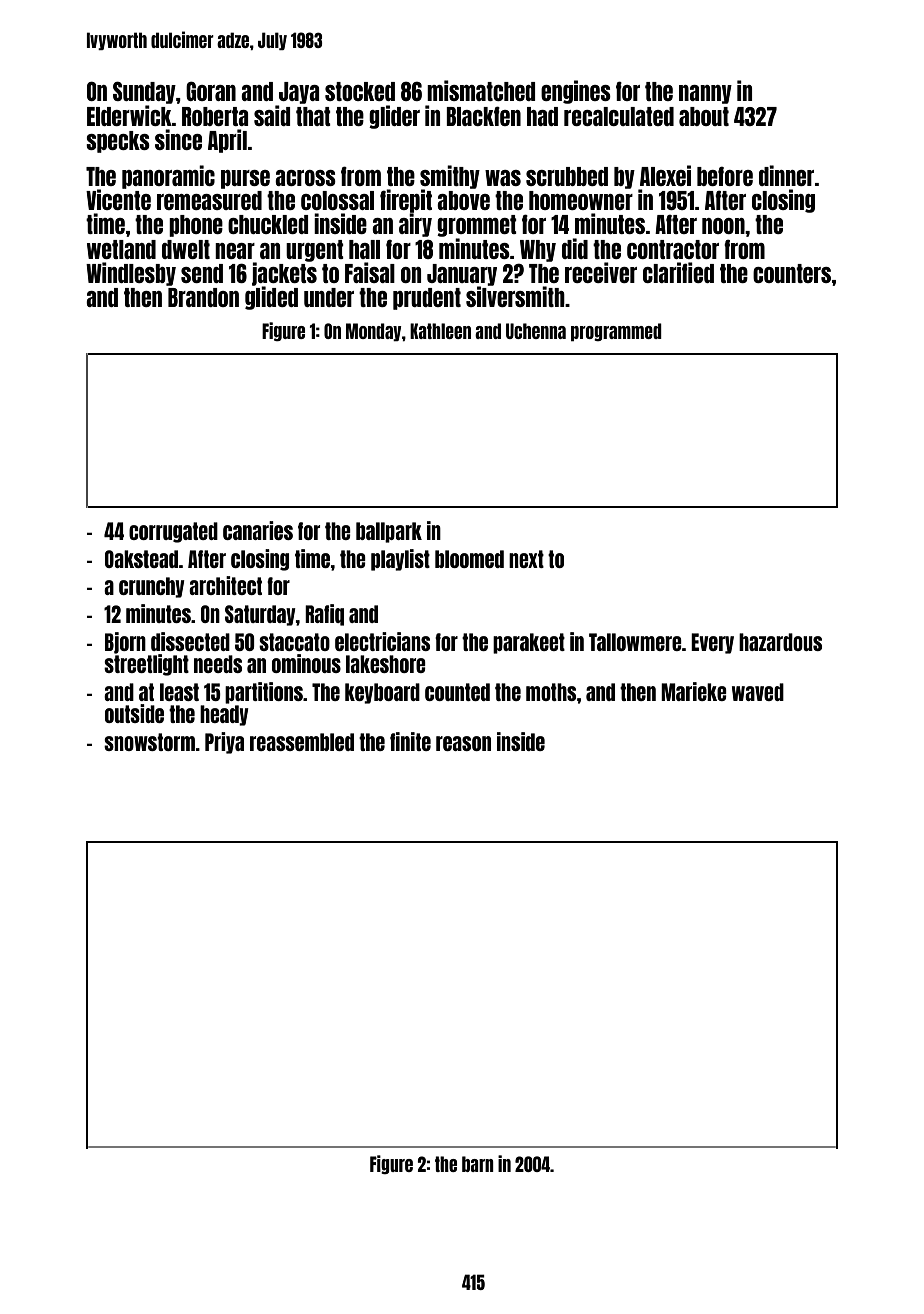 This screenshot has width=924, height=1314. What do you see at coordinates (792, 273) in the screenshot?
I see `counters` at bounding box center [792, 273].
